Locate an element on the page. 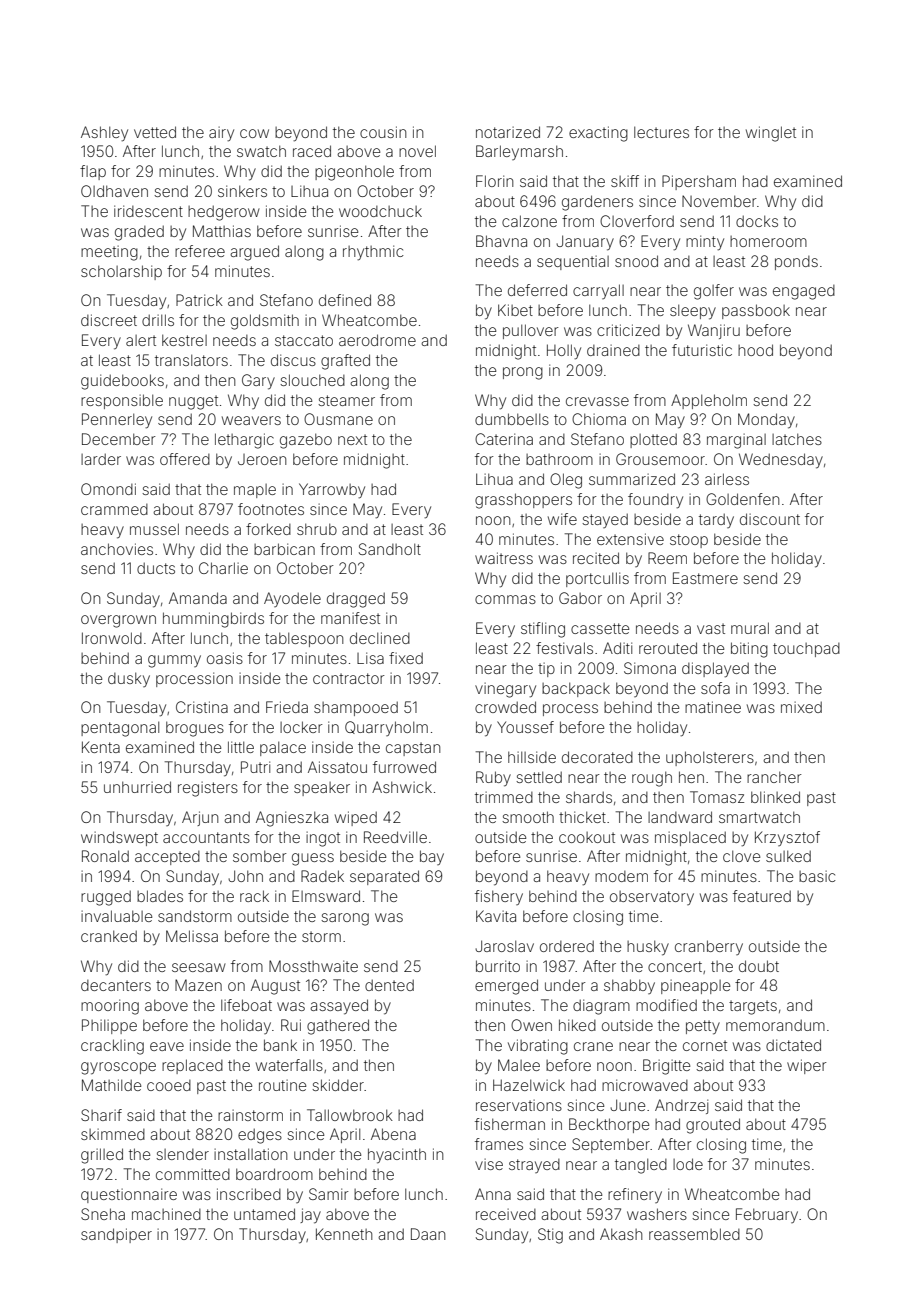  backpack is located at coordinates (576, 689).
